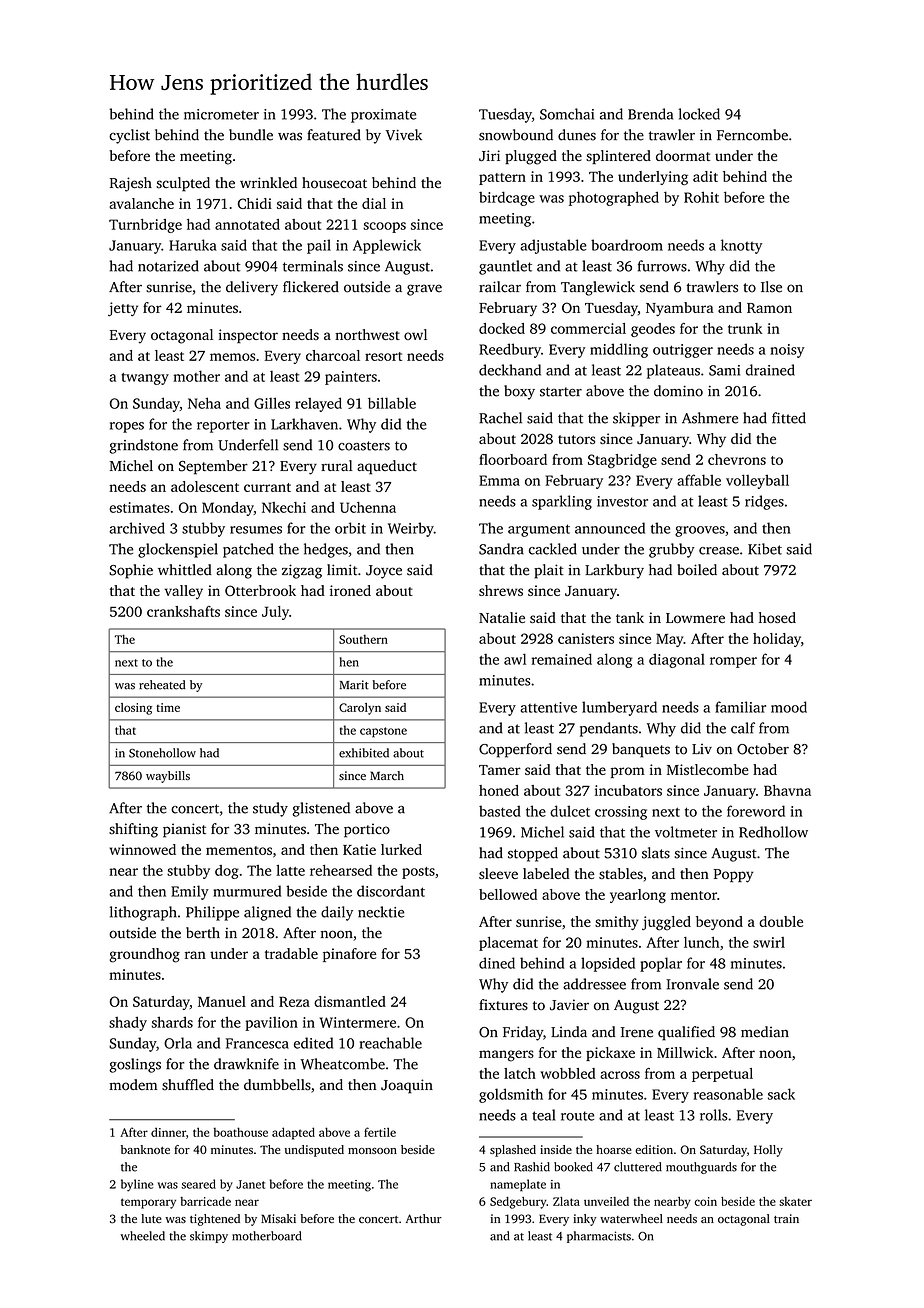 This screenshot has height=1308, width=924. What do you see at coordinates (661, 964) in the screenshot?
I see `poplar` at bounding box center [661, 964].
